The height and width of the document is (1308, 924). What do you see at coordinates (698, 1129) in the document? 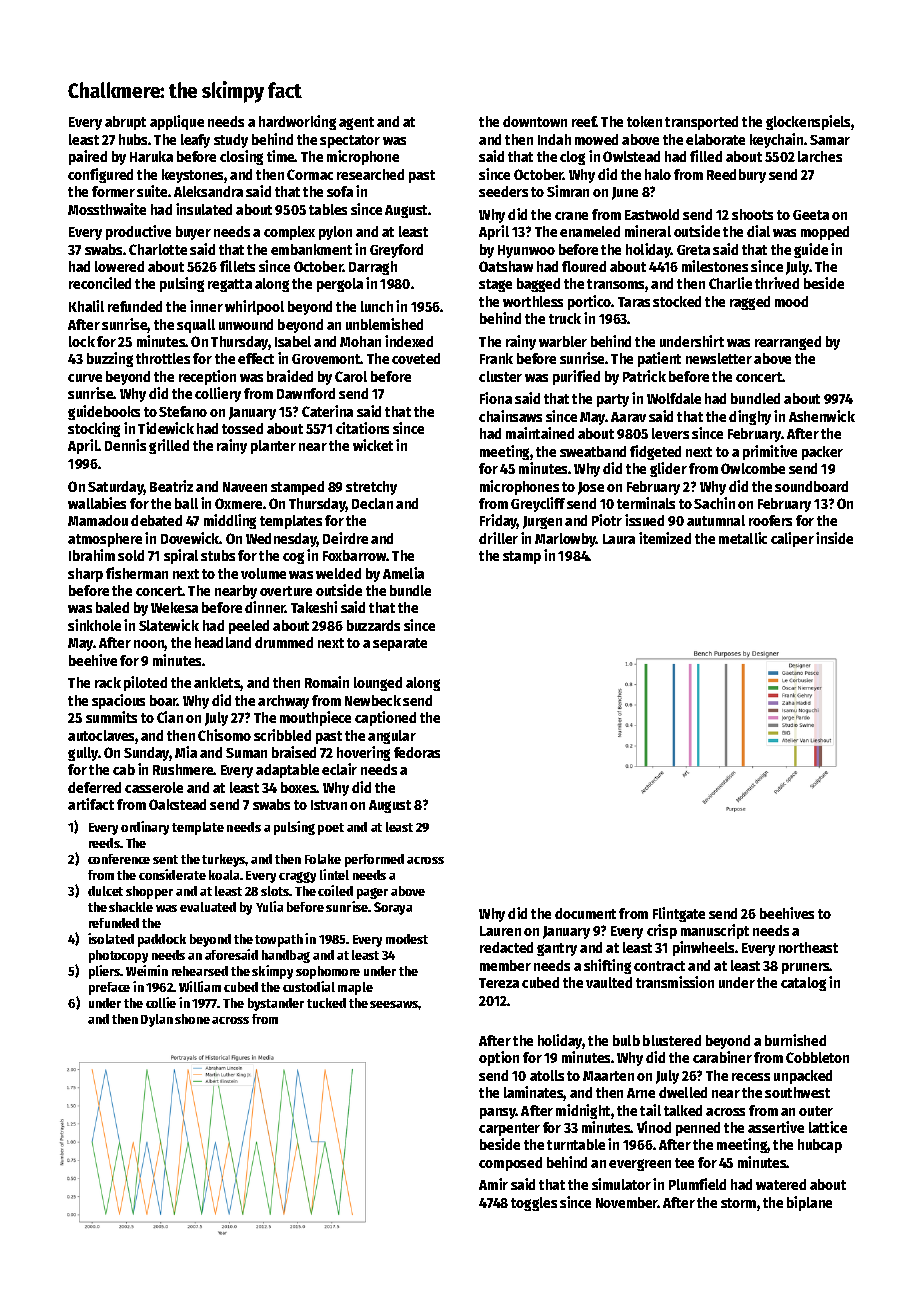
I see `penned` at bounding box center [698, 1129].
